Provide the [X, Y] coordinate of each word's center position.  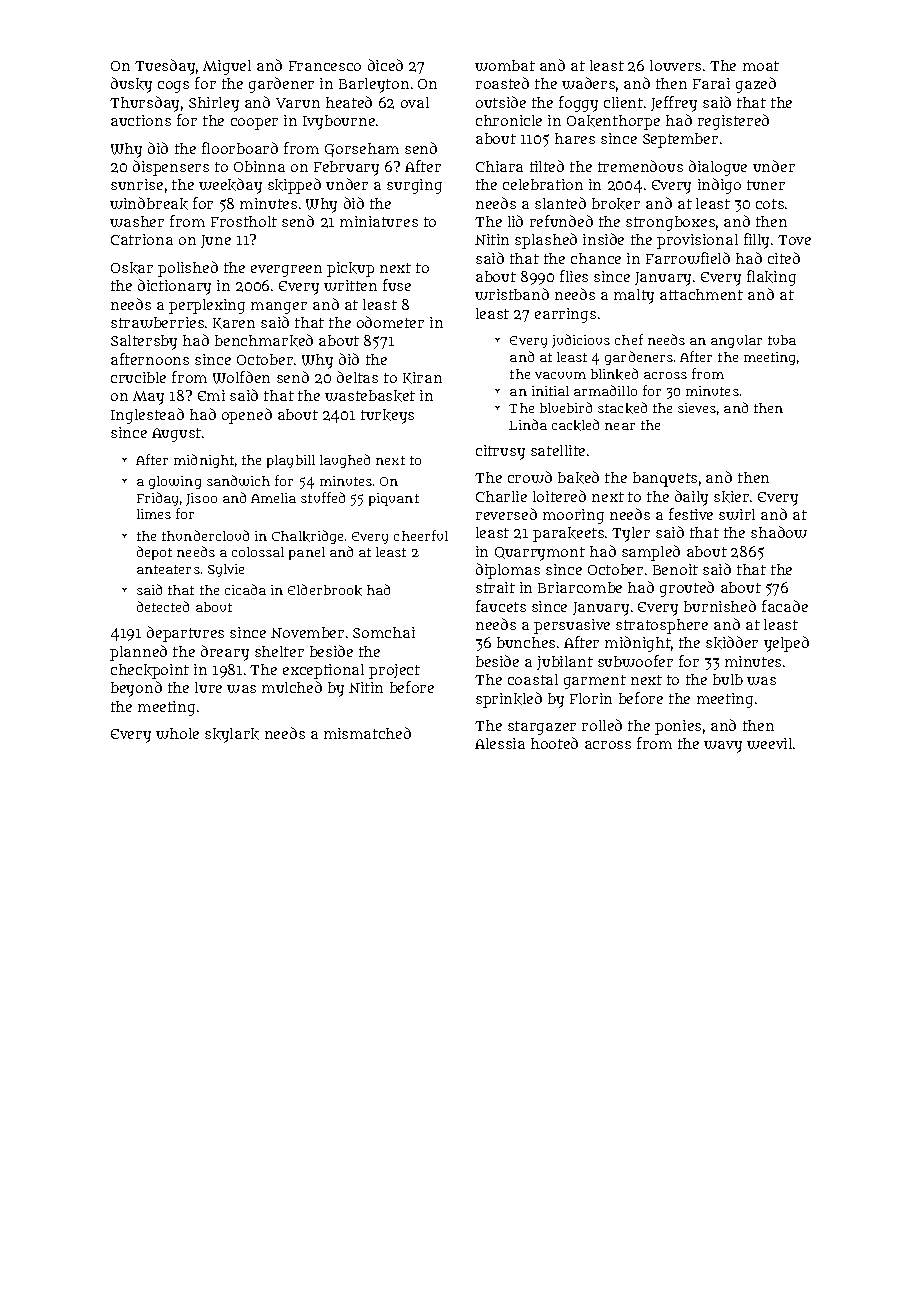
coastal [533, 679]
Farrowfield [688, 258]
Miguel [227, 67]
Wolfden [241, 377]
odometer [390, 322]
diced [385, 65]
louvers [675, 65]
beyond [136, 689]
